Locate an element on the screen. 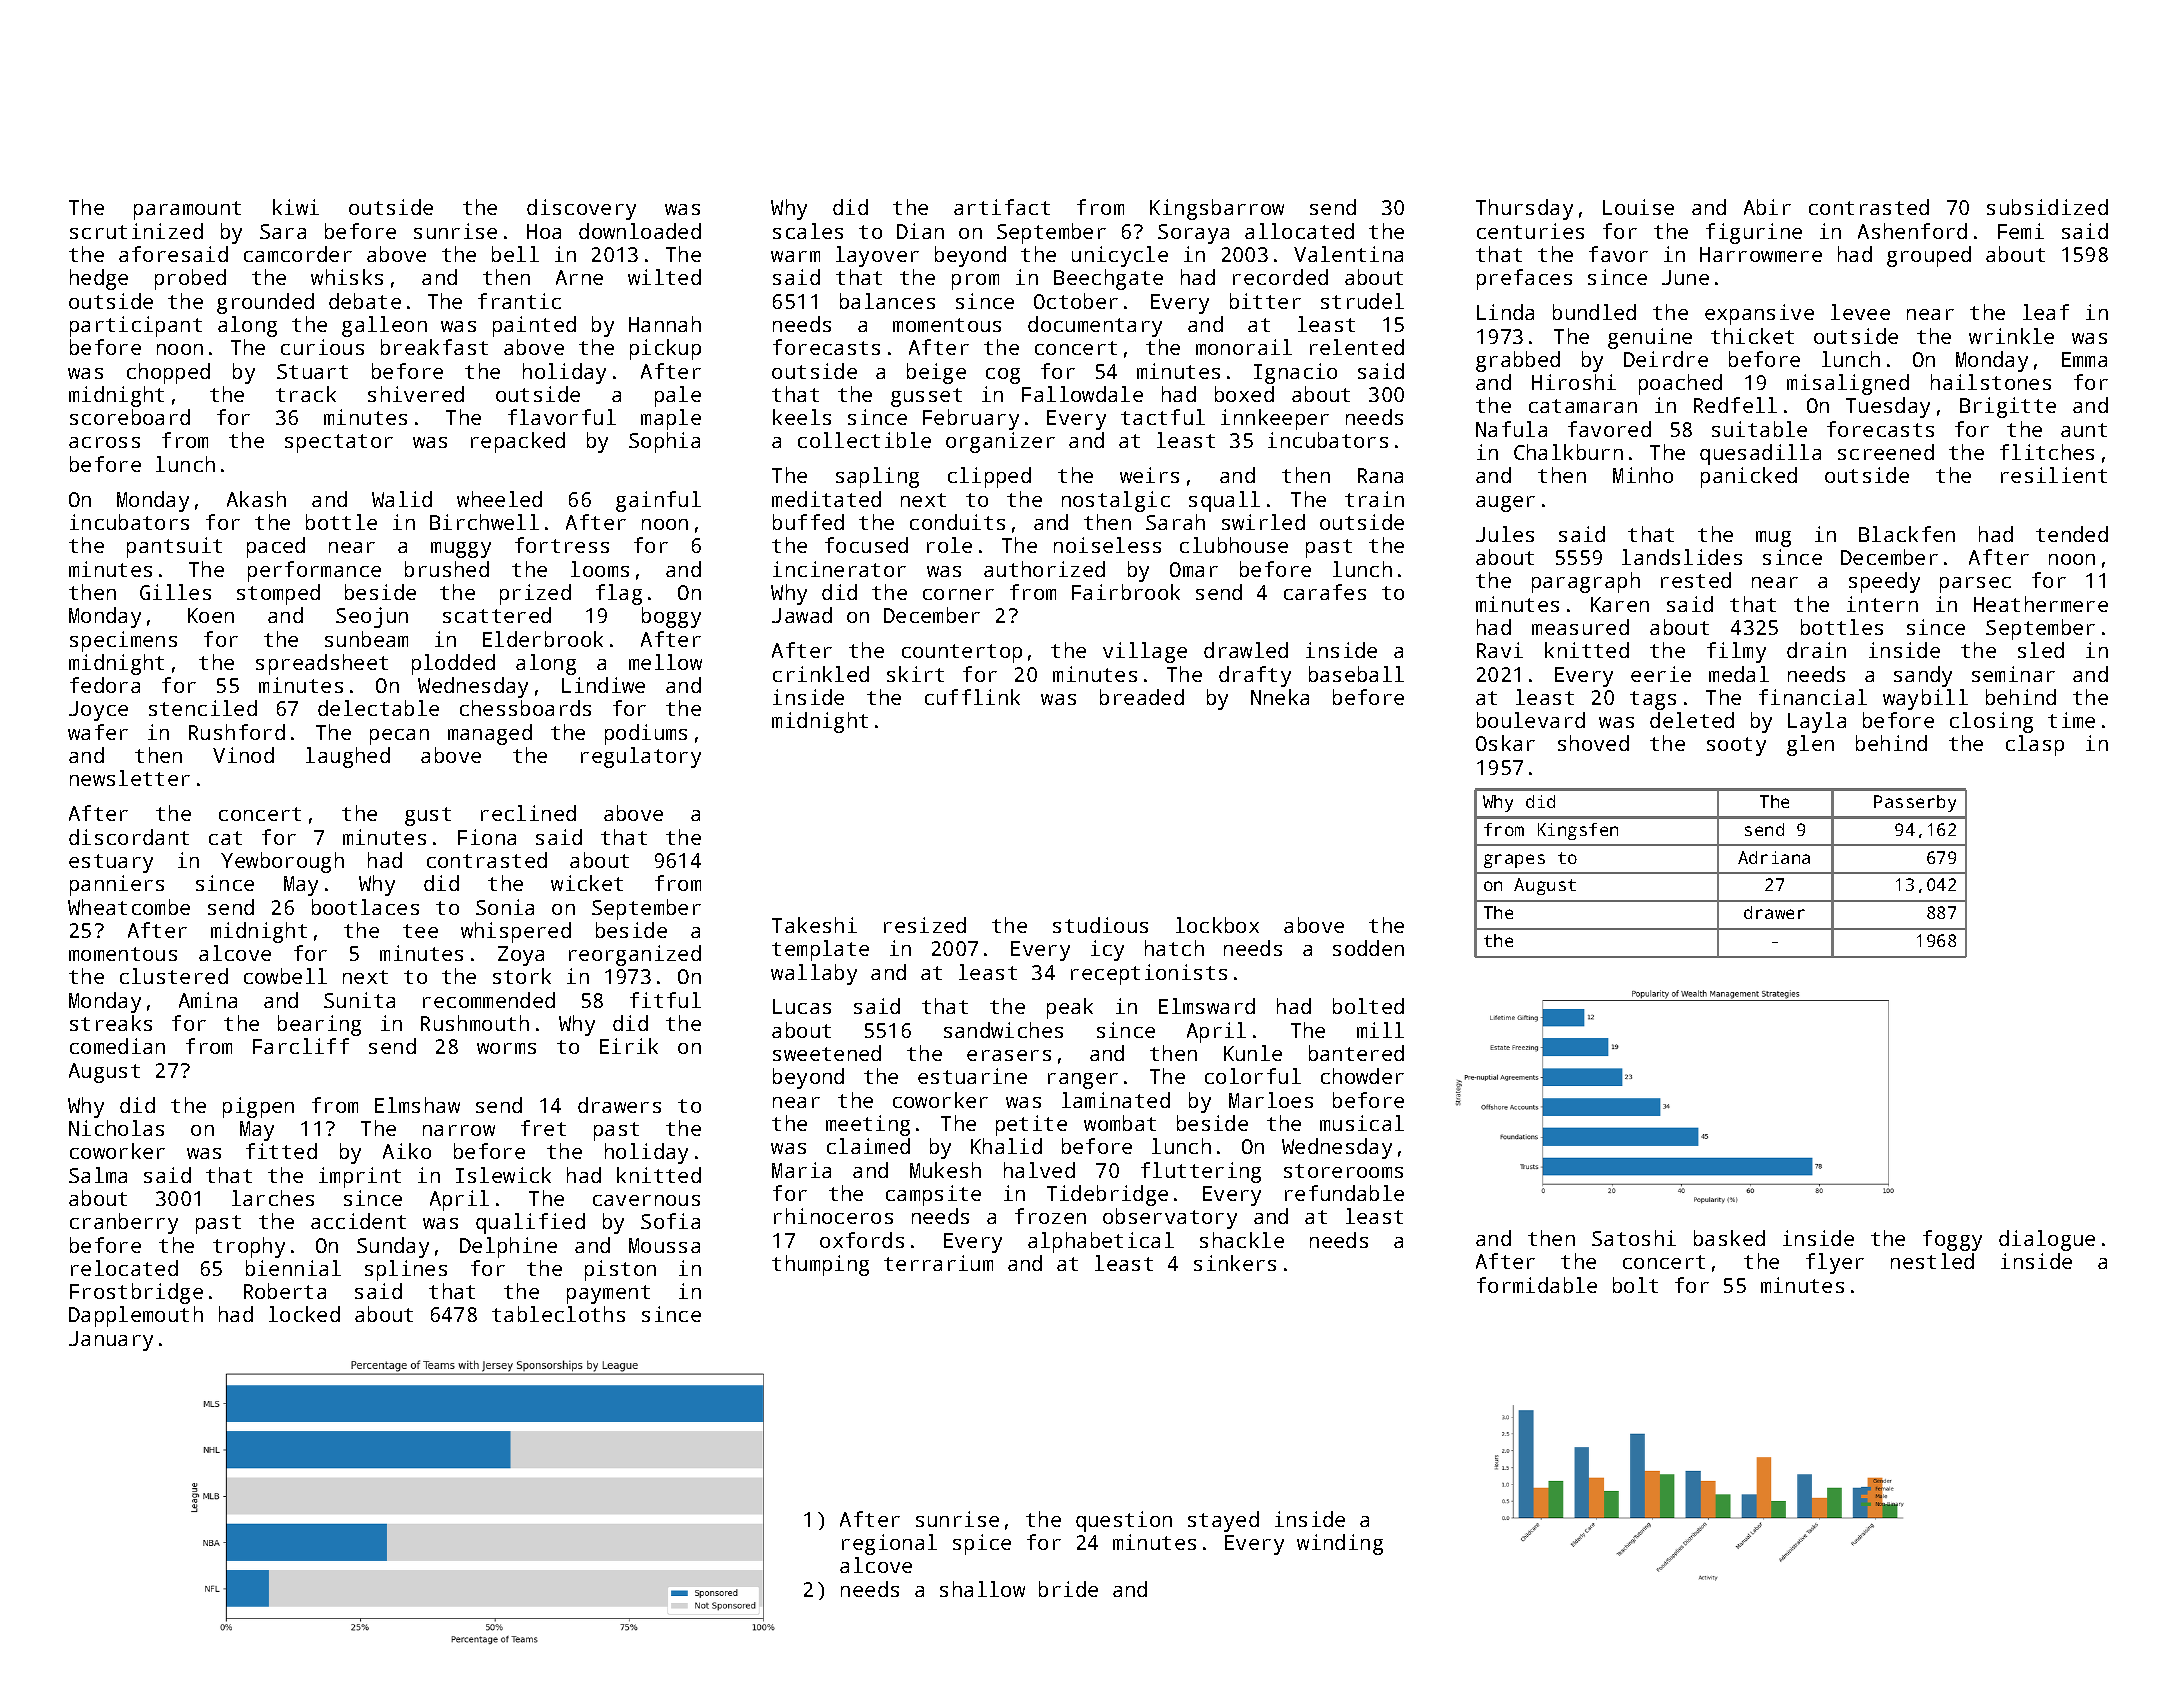 This screenshot has width=2178, height=1683. Abir is located at coordinates (1767, 207).
